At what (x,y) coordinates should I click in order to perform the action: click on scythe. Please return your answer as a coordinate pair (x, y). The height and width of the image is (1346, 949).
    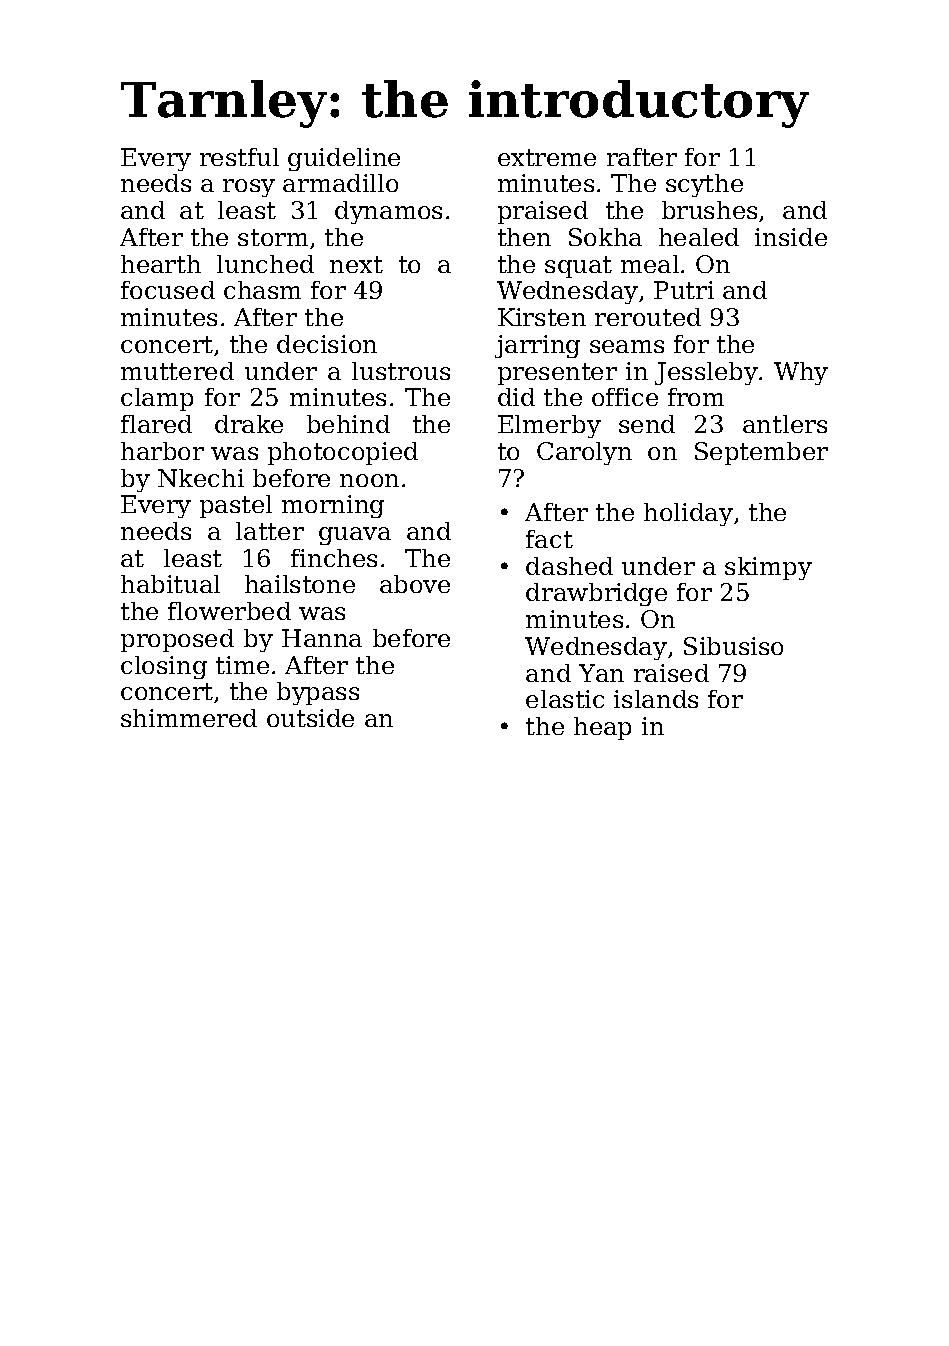
    Looking at the image, I should click on (704, 185).
